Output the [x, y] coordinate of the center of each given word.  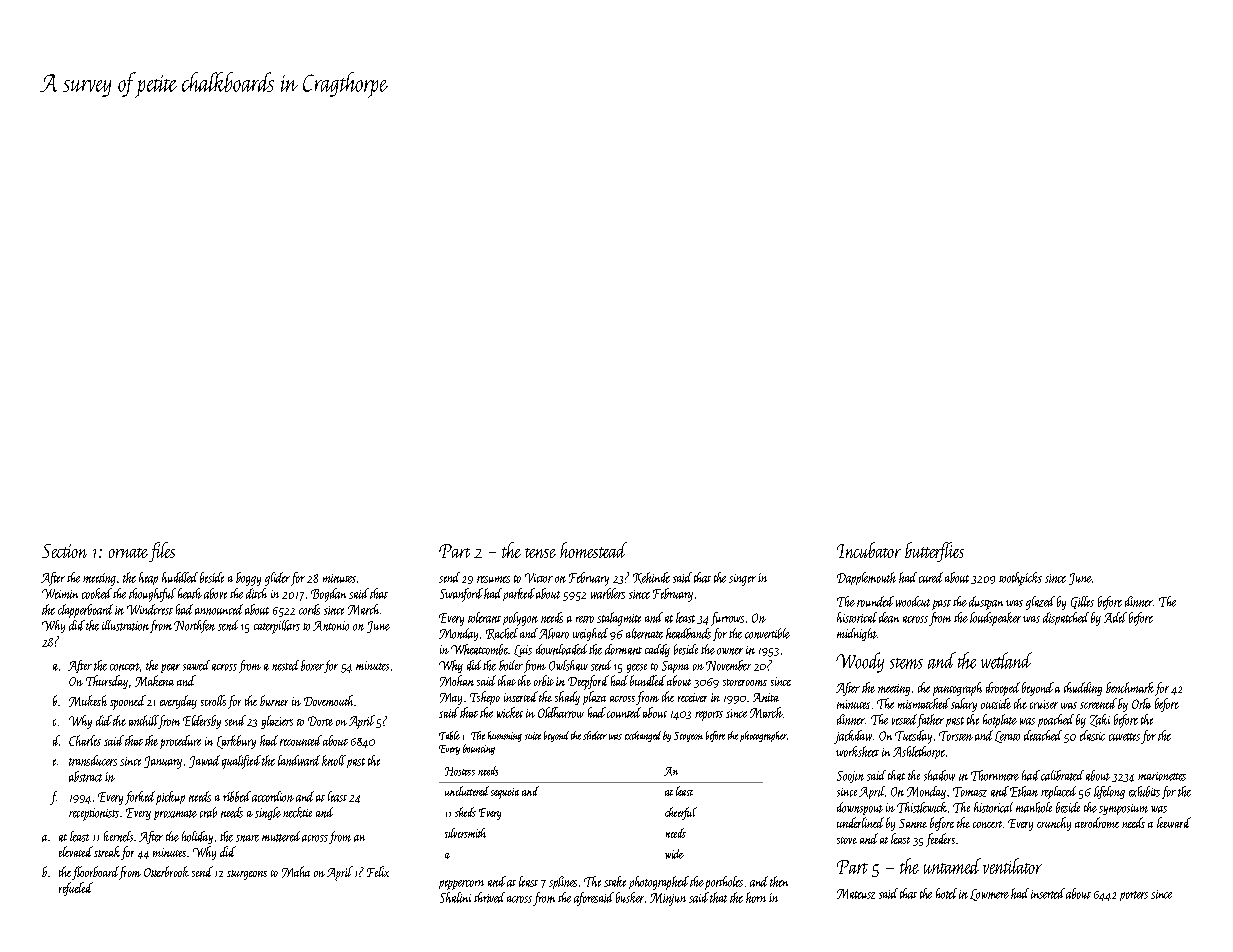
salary [964, 705]
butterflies [934, 552]
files [162, 552]
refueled [76, 889]
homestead [593, 550]
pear [170, 668]
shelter [595, 735]
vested [904, 719]
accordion [273, 796]
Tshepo [485, 698]
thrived [489, 897]
